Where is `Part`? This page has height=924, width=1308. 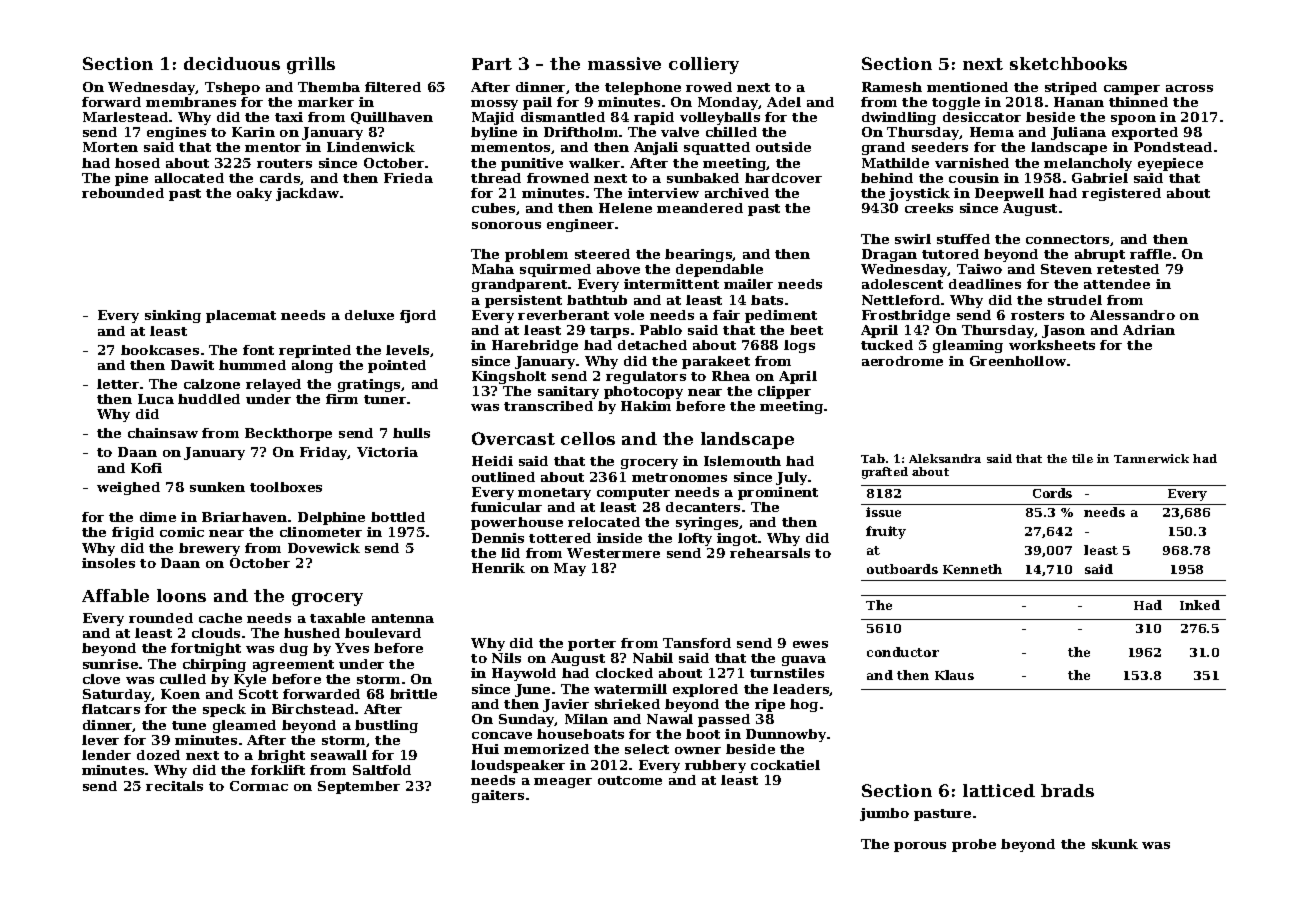 Part is located at coordinates (492, 64).
